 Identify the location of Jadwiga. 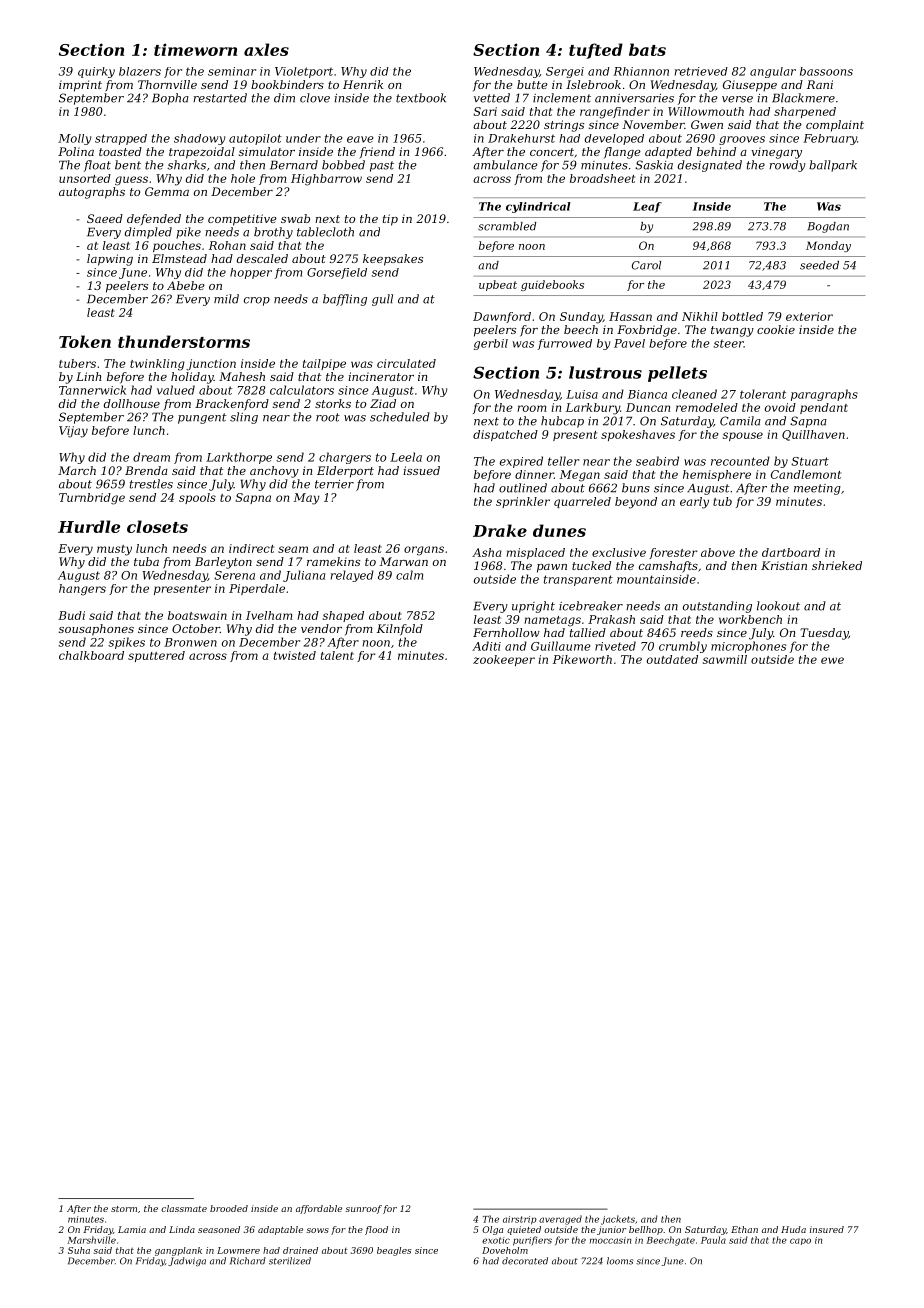
(187, 1261).
